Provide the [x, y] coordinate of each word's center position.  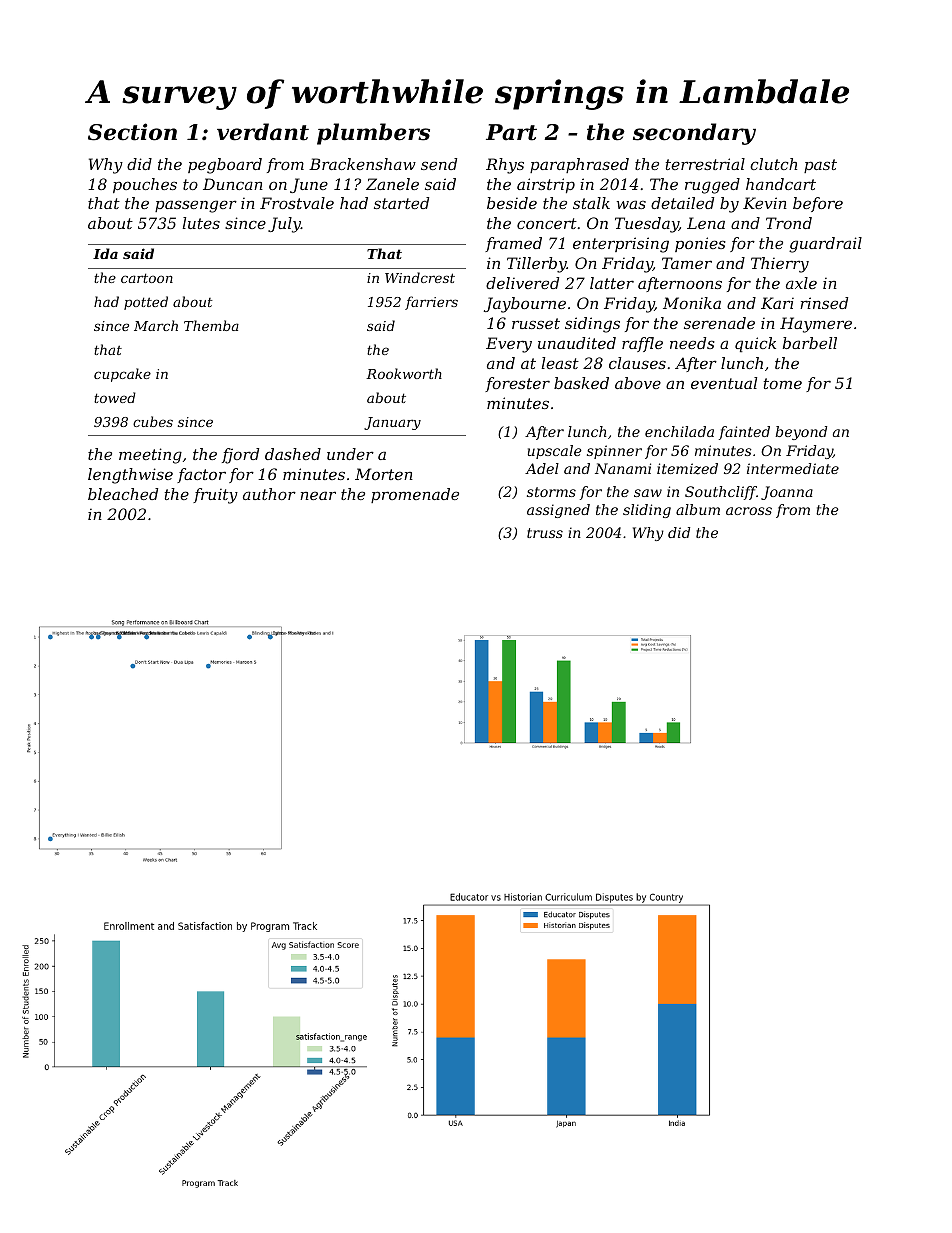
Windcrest [420, 277]
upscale [555, 452]
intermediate [793, 468]
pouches [145, 185]
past [820, 166]
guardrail [825, 245]
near [318, 495]
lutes [201, 223]
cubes [153, 421]
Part [511, 132]
